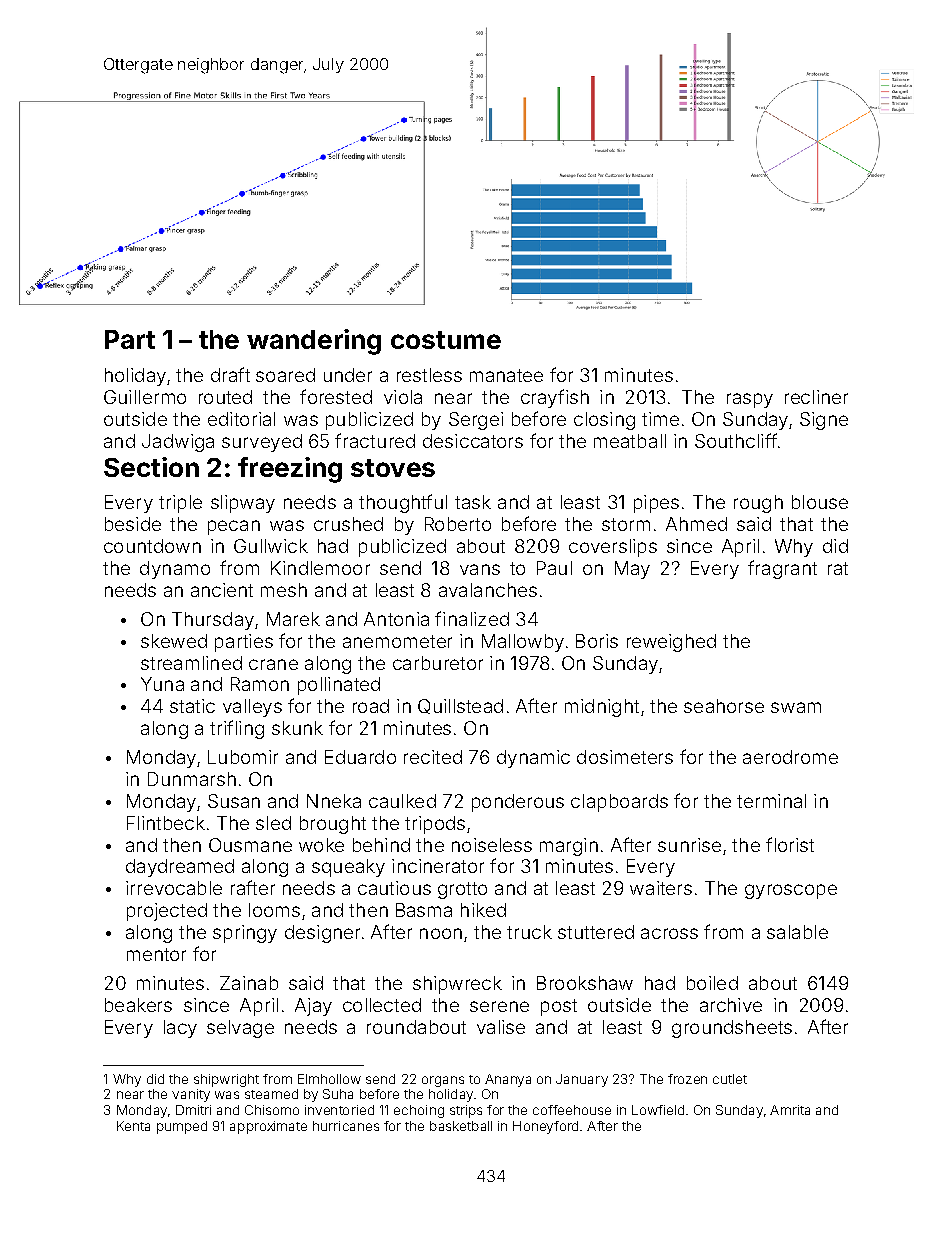 The image size is (952, 1233). I want to click on hurricanes, so click(346, 1126).
